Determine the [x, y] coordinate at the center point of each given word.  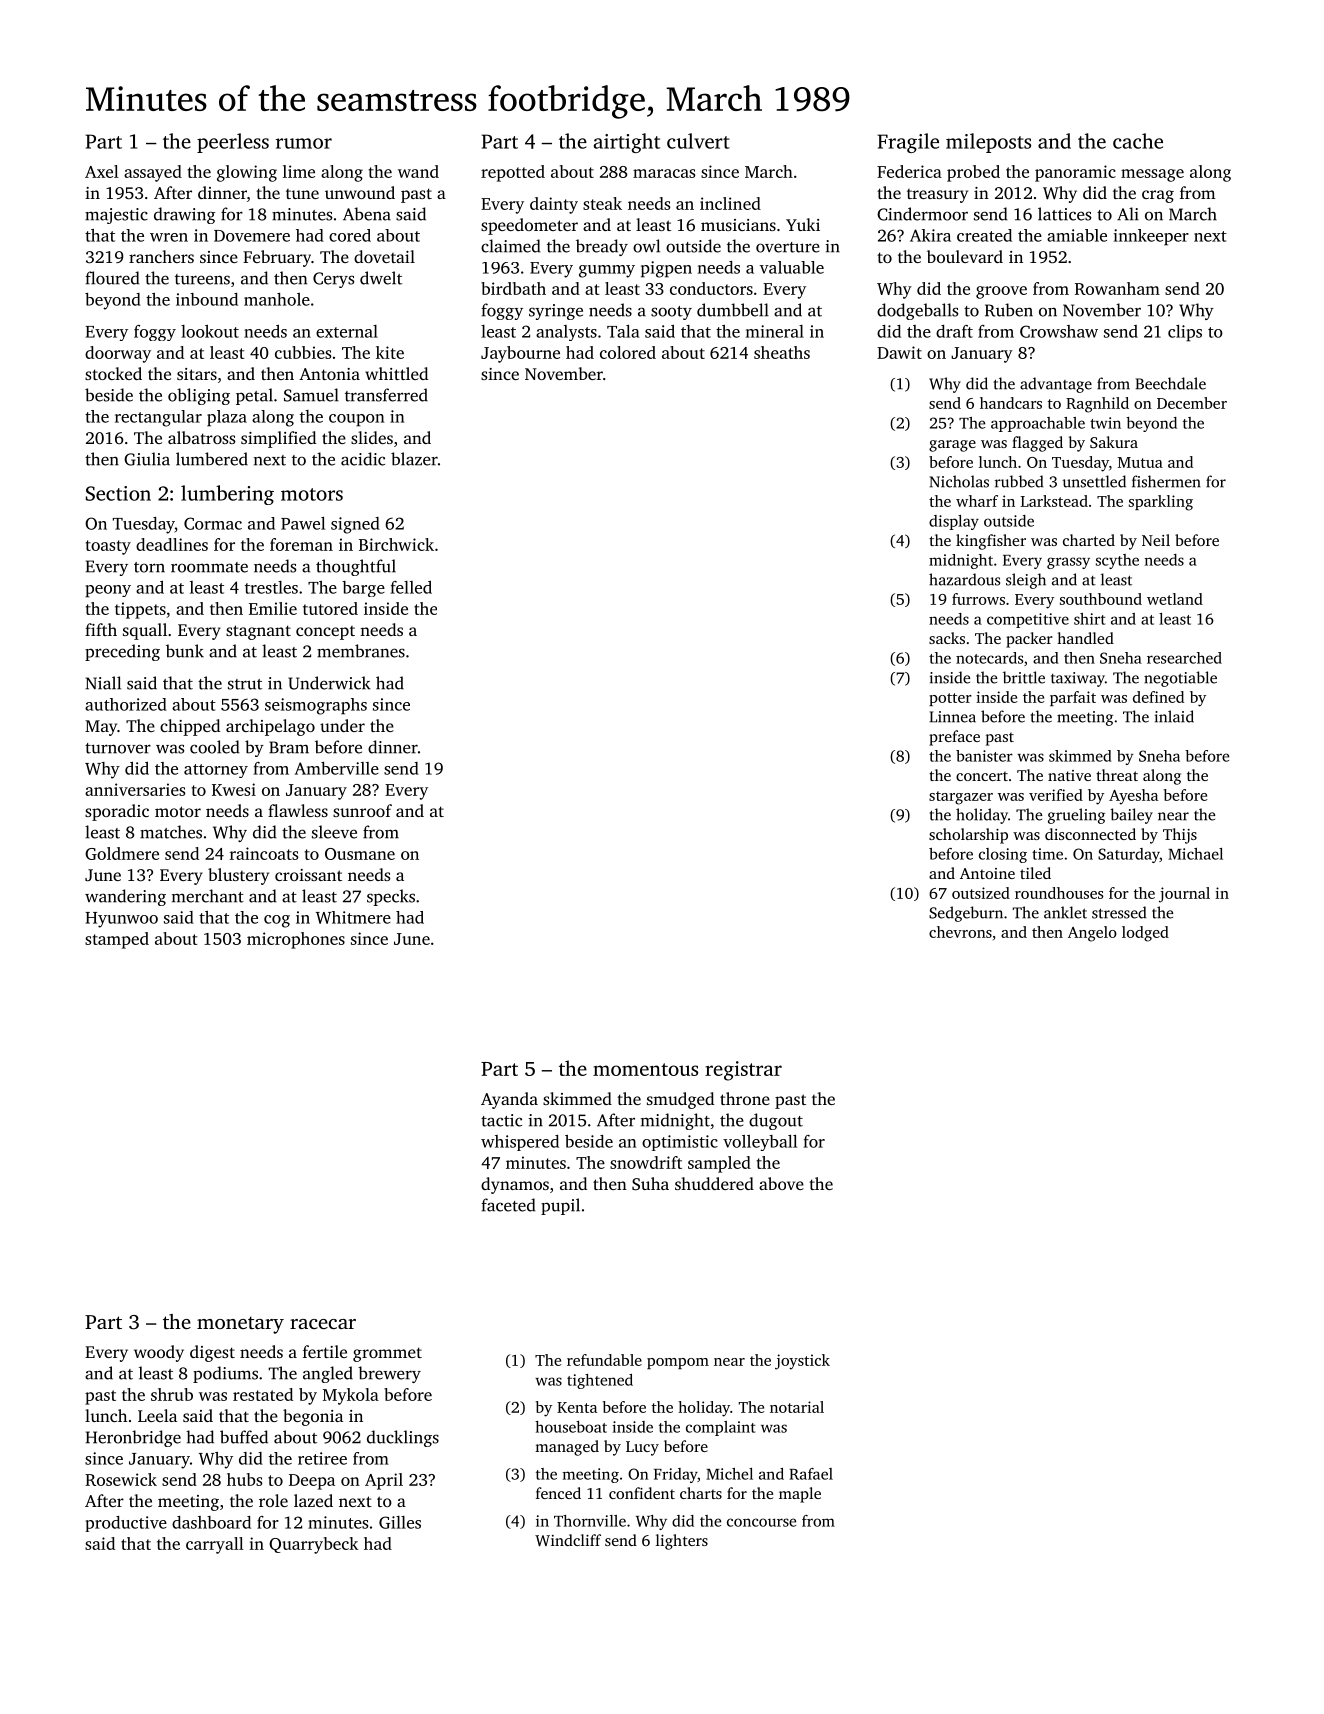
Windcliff [568, 1540]
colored [628, 352]
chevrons [960, 932]
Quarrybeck [313, 1545]
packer [1029, 640]
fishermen [1166, 481]
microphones [296, 940]
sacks [947, 638]
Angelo [1092, 934]
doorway [118, 354]
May [101, 728]
